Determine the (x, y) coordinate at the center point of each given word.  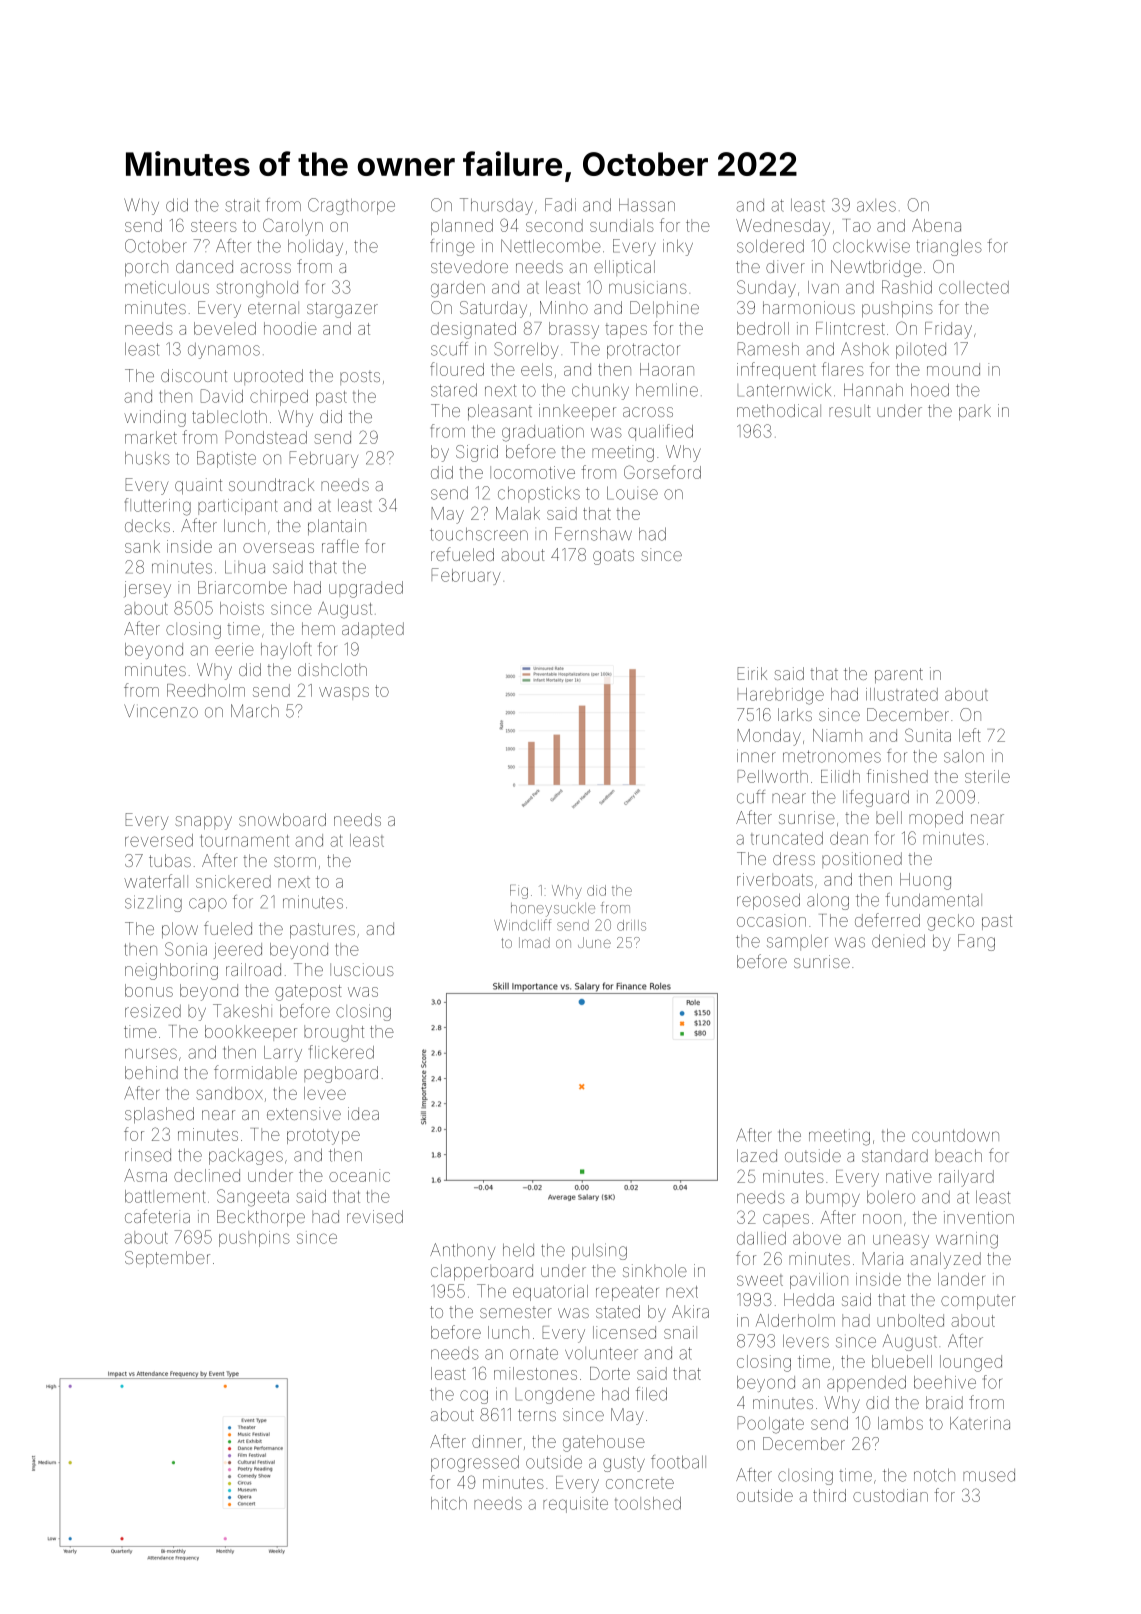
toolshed (648, 1503)
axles (876, 205)
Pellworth (773, 776)
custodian (890, 1495)
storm (295, 861)
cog (474, 1397)
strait (242, 205)
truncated (787, 838)
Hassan (647, 205)
